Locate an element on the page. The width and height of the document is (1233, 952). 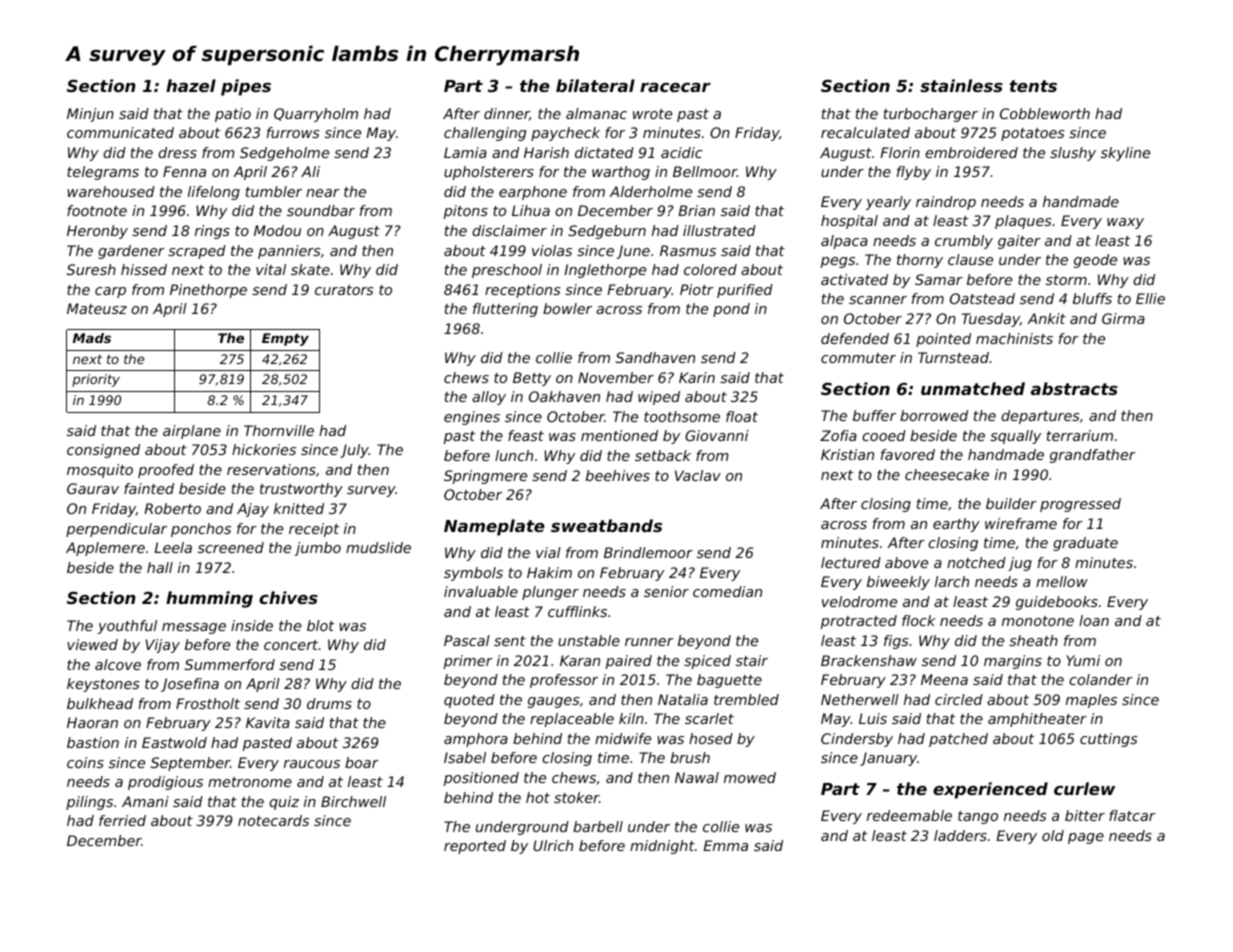
flyby is located at coordinates (914, 173).
